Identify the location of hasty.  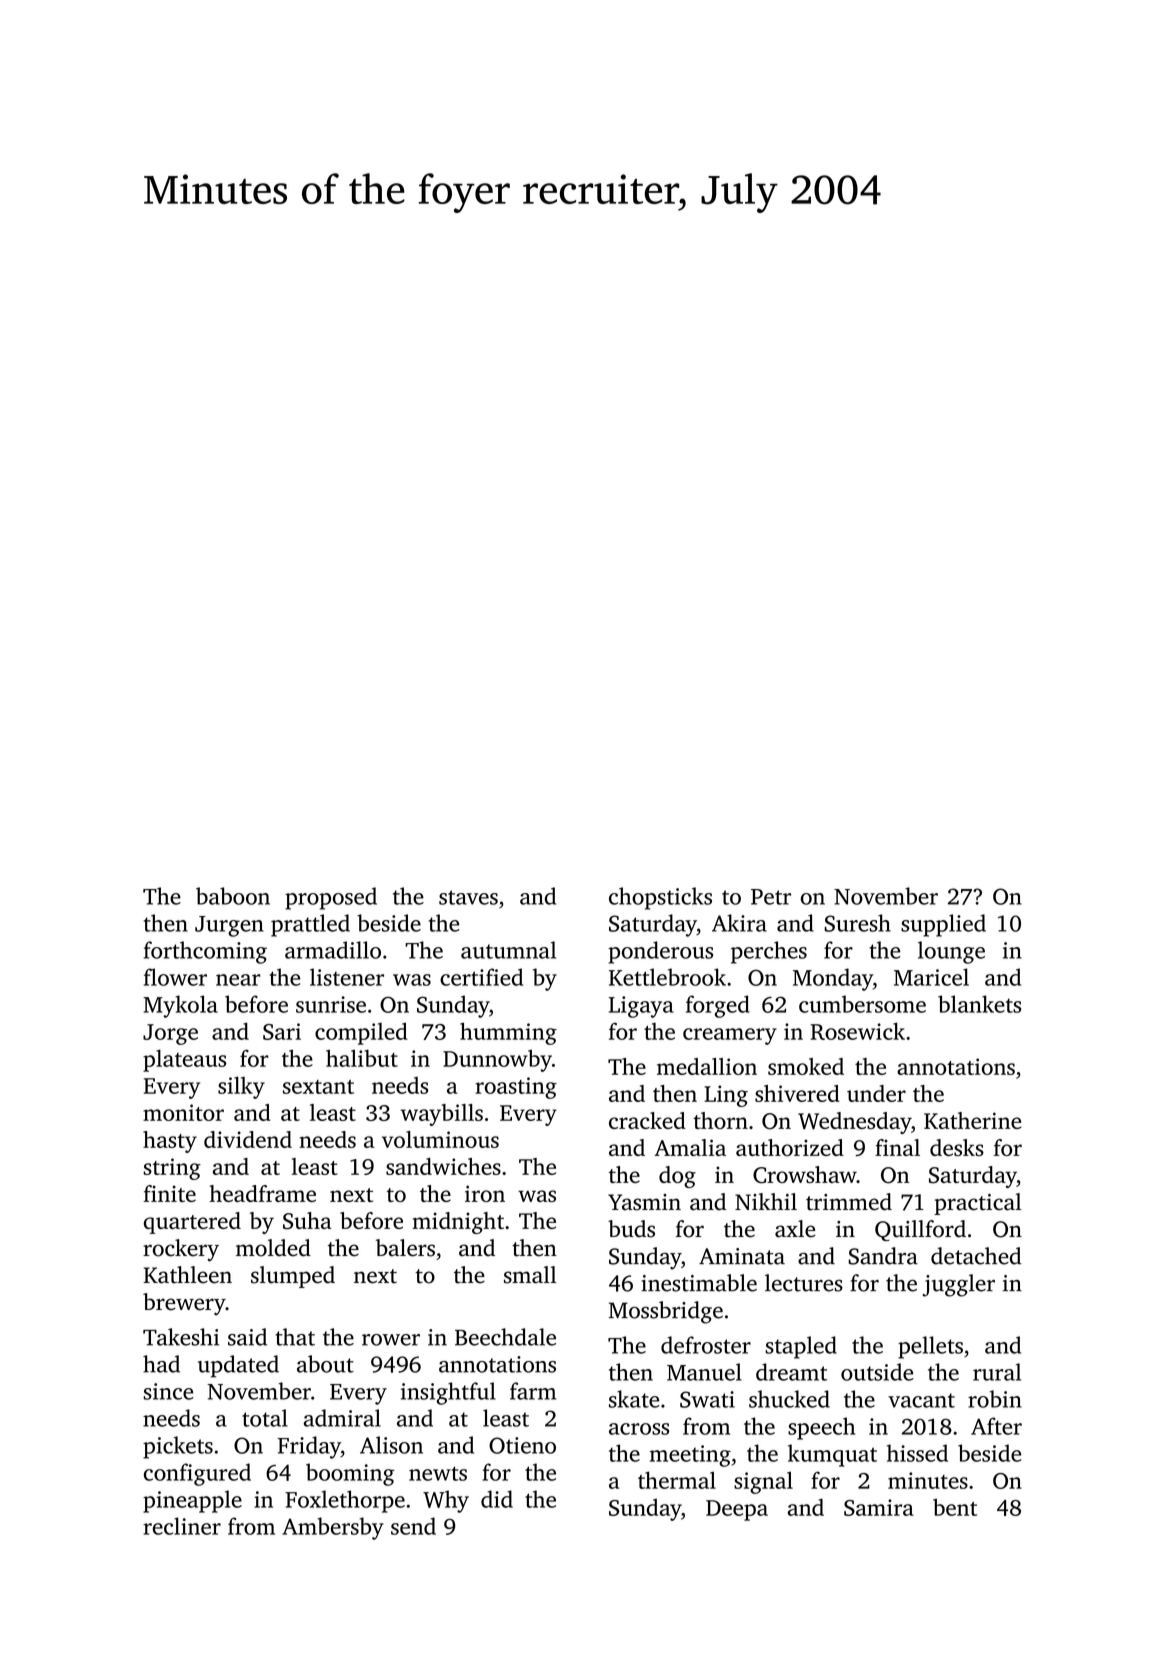
(170, 1142).
